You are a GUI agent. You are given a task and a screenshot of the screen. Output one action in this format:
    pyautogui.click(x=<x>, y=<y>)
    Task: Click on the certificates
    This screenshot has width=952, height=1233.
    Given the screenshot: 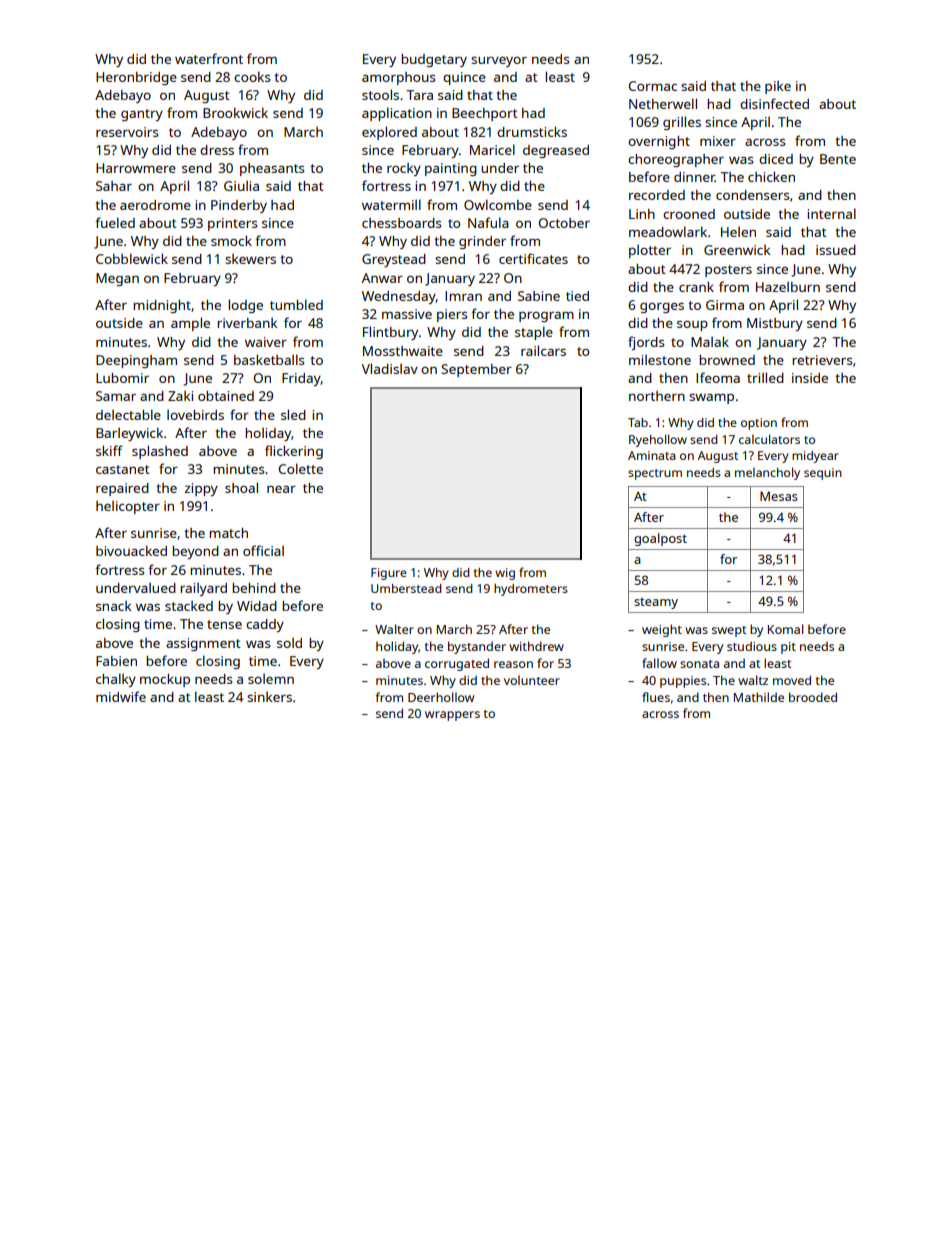 What is the action you would take?
    pyautogui.click(x=533, y=258)
